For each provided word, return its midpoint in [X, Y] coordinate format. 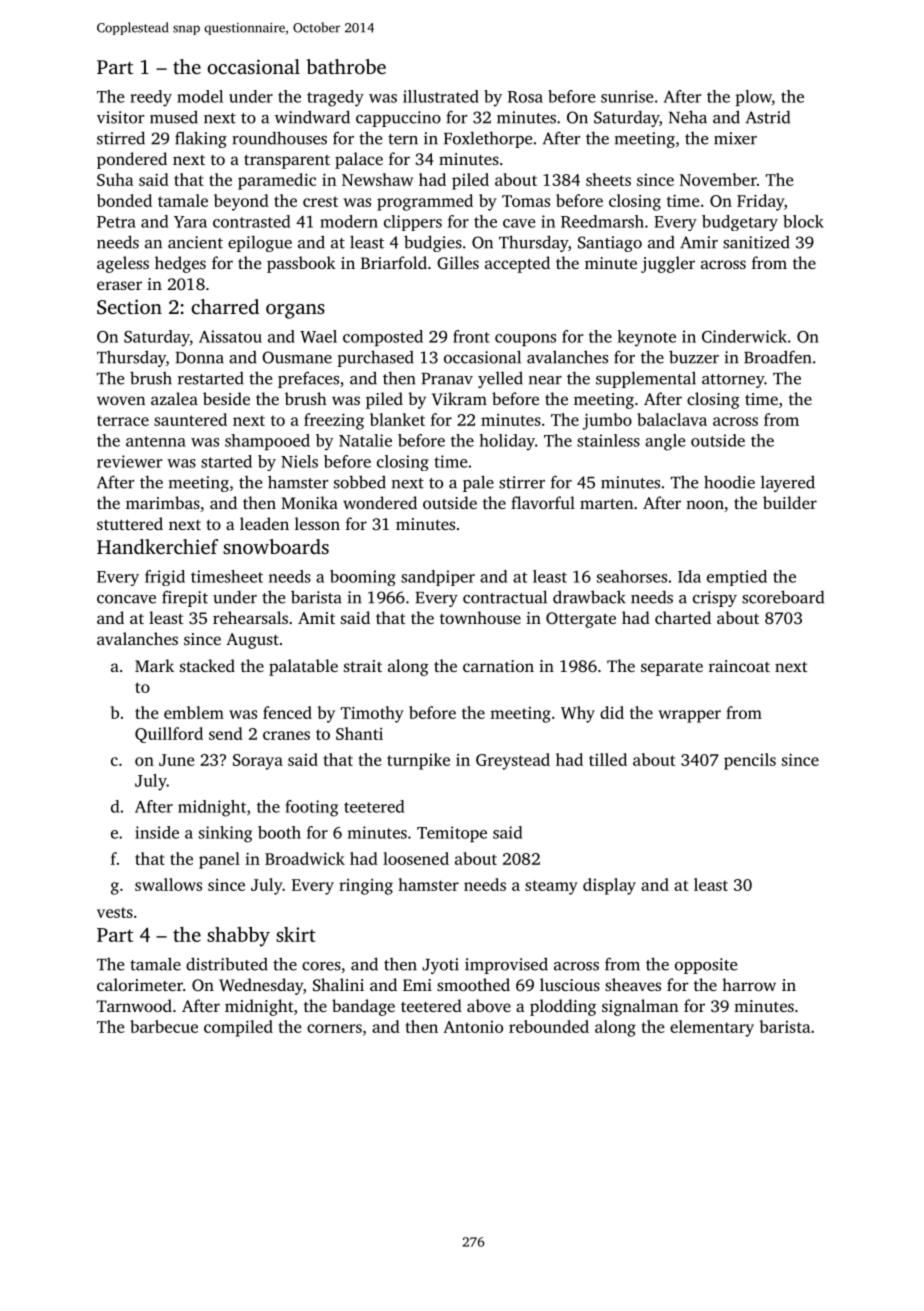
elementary [712, 1028]
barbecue [164, 1026]
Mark [154, 665]
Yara [190, 222]
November [718, 179]
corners [334, 1028]
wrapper [689, 716]
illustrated [441, 96]
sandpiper [438, 578]
